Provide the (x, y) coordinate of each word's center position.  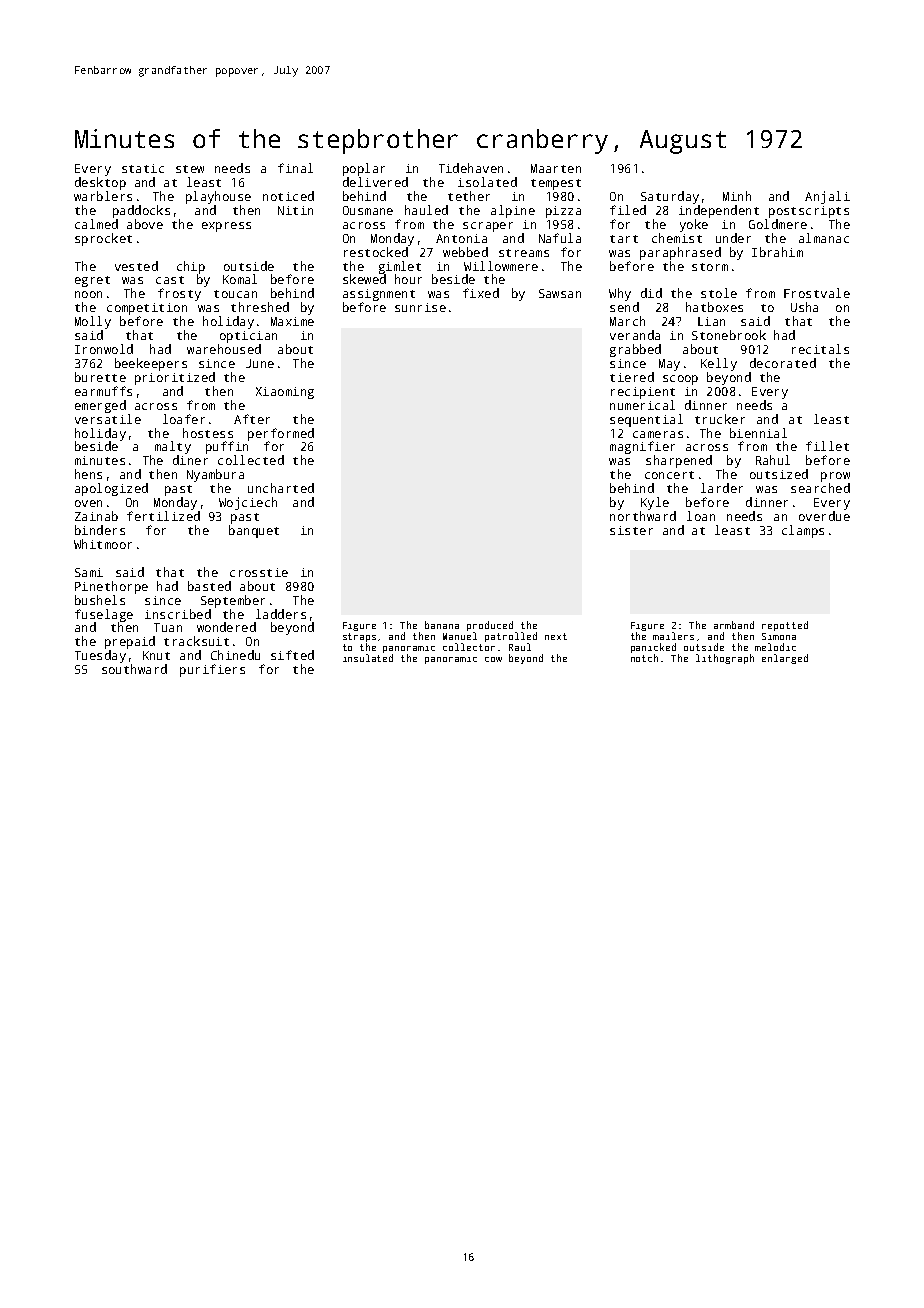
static (143, 168)
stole (719, 293)
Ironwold (104, 349)
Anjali (827, 197)
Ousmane (368, 210)
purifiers (212, 670)
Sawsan (560, 293)
